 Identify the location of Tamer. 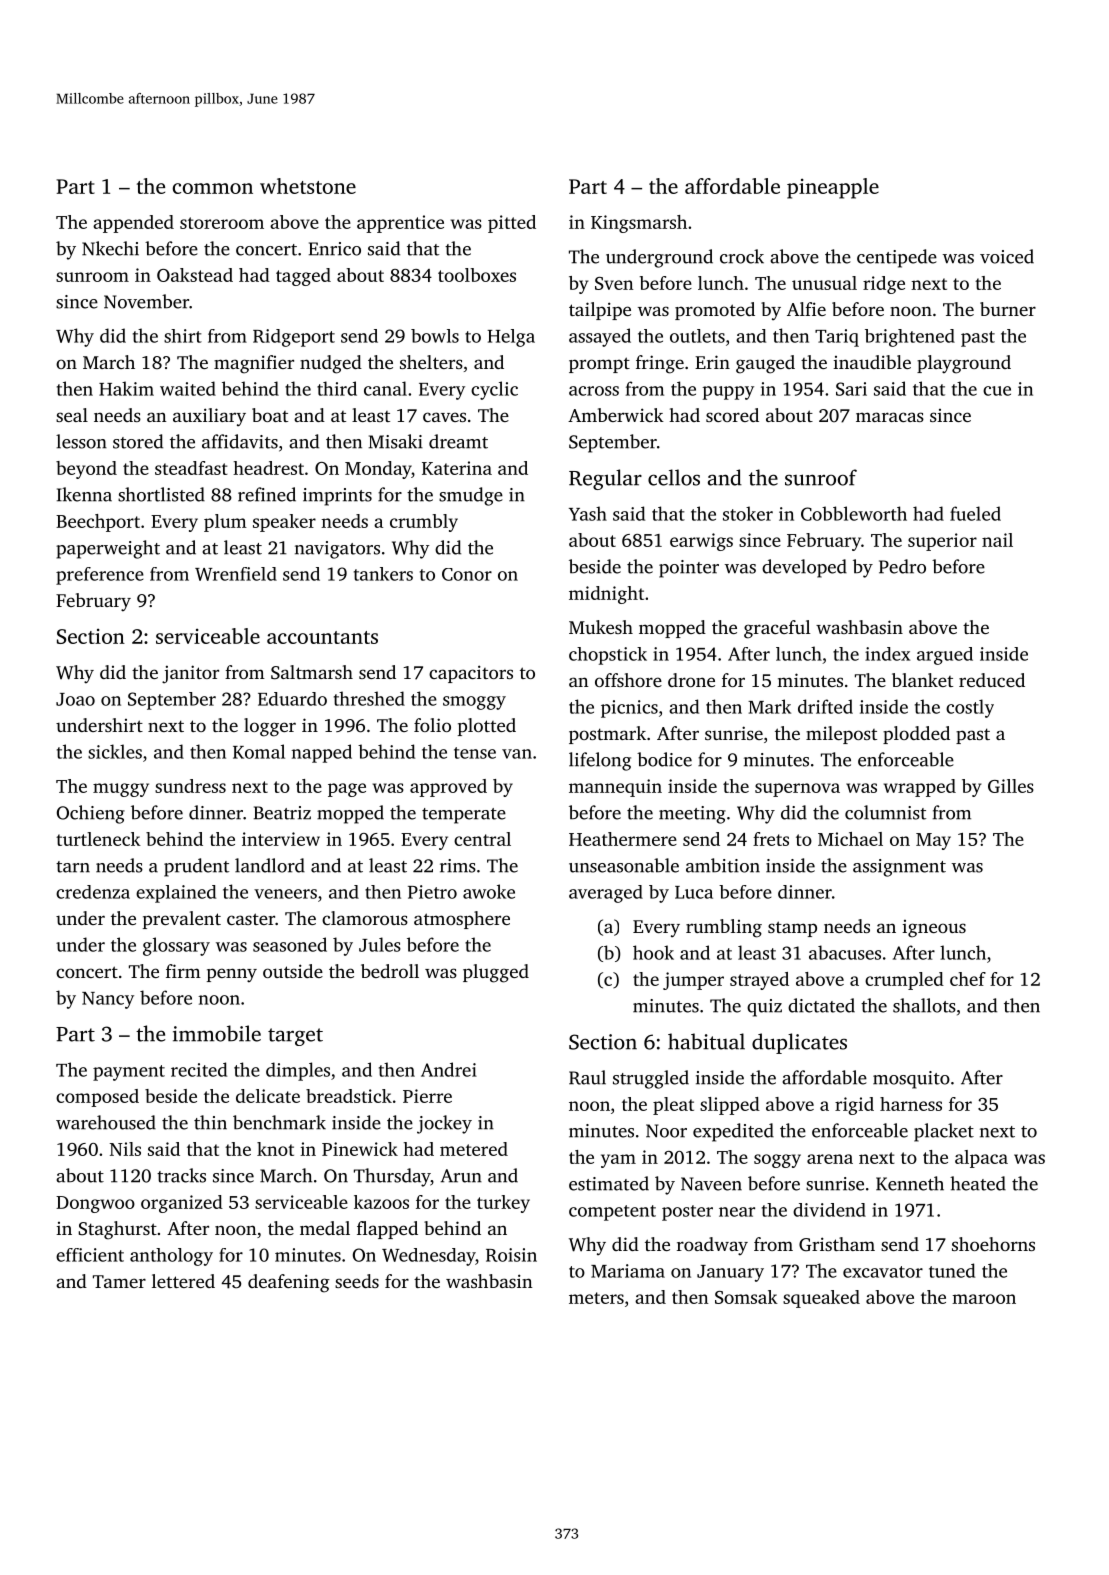
(119, 1281).
